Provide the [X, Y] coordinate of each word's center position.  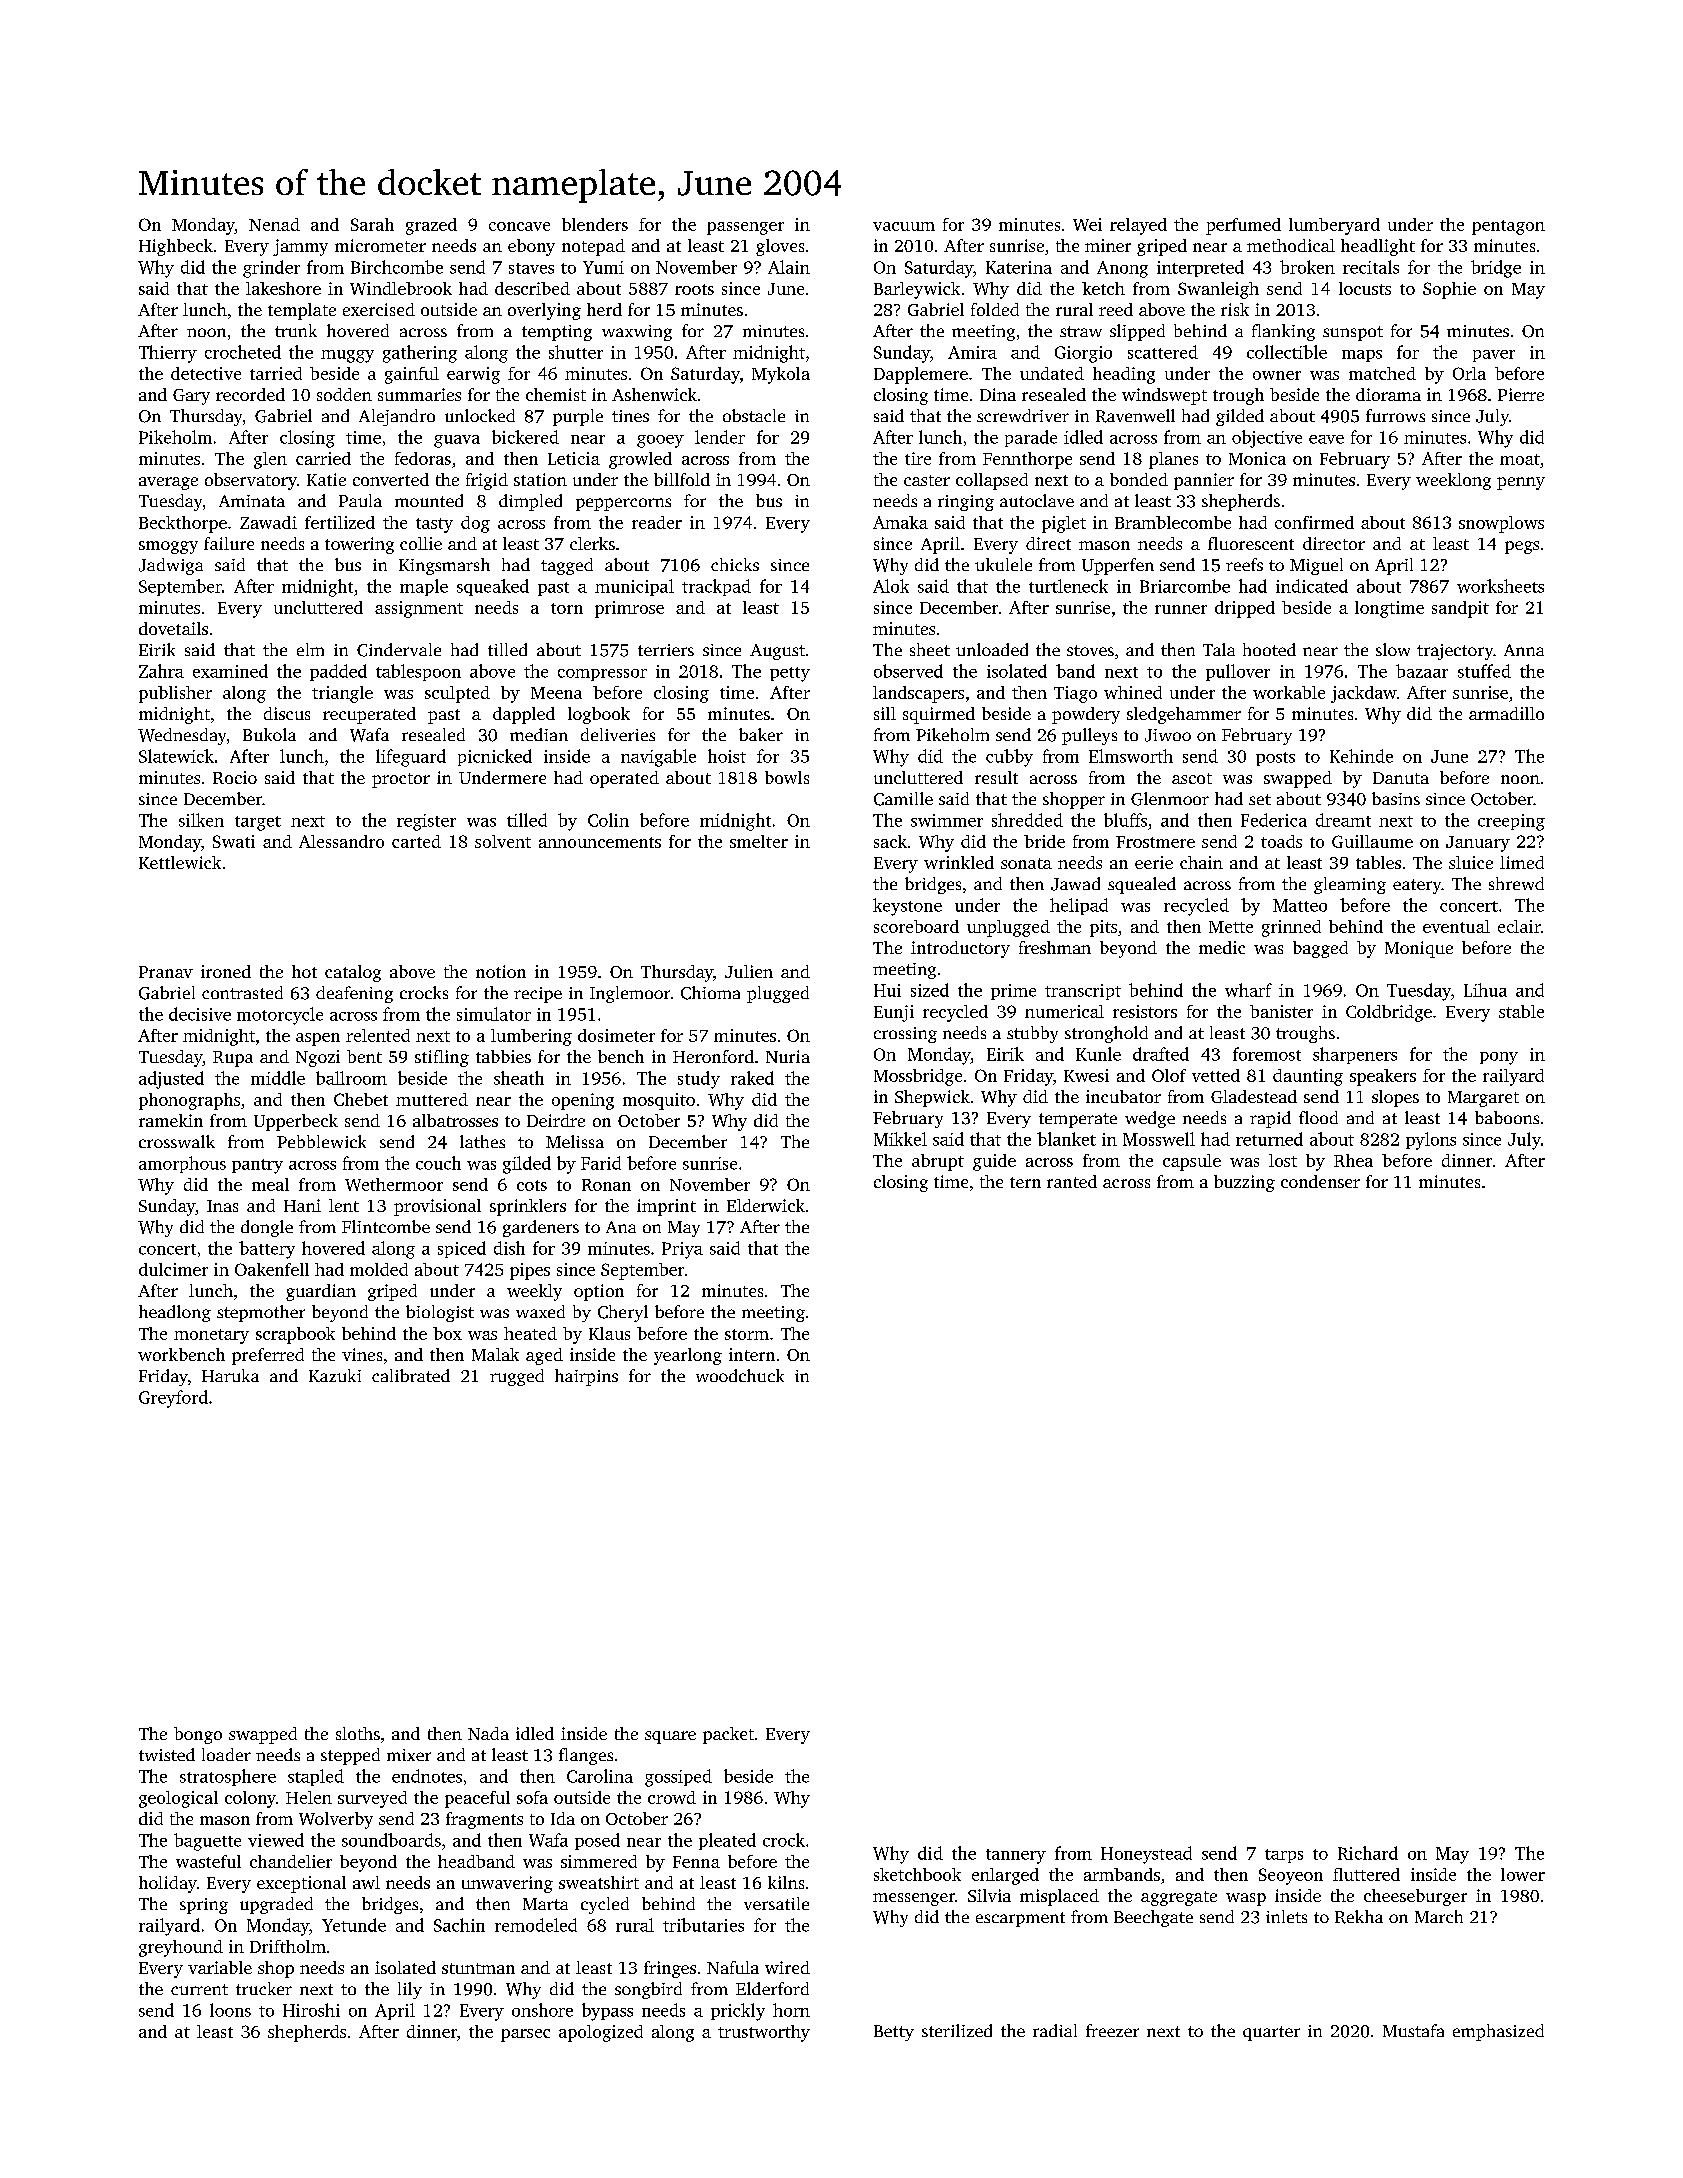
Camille [903, 799]
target [258, 823]
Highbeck [176, 247]
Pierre [1521, 394]
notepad [593, 247]
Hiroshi [311, 2010]
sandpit [1460, 609]
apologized [601, 2033]
